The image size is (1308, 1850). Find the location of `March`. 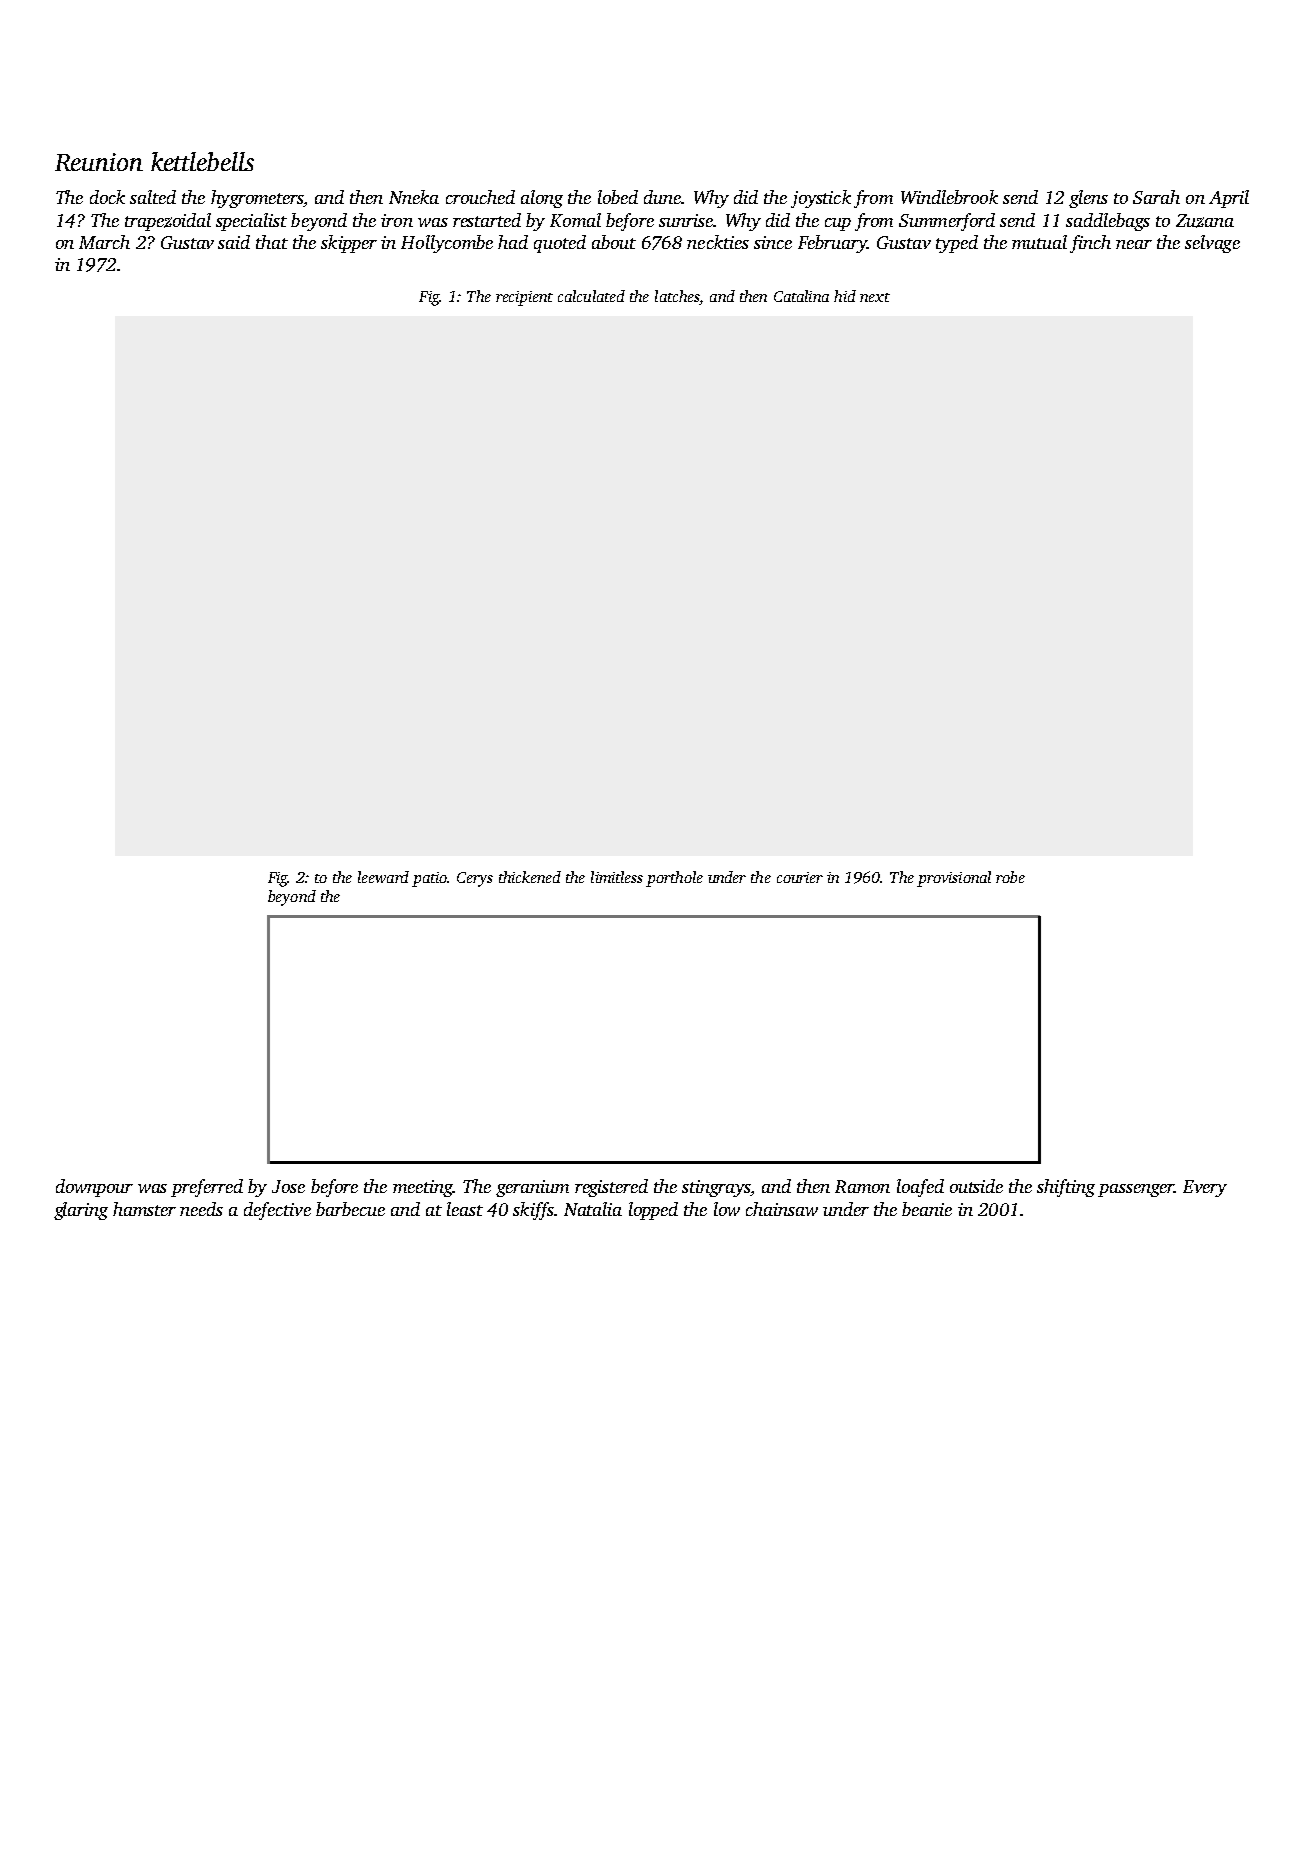

March is located at coordinates (104, 242).
